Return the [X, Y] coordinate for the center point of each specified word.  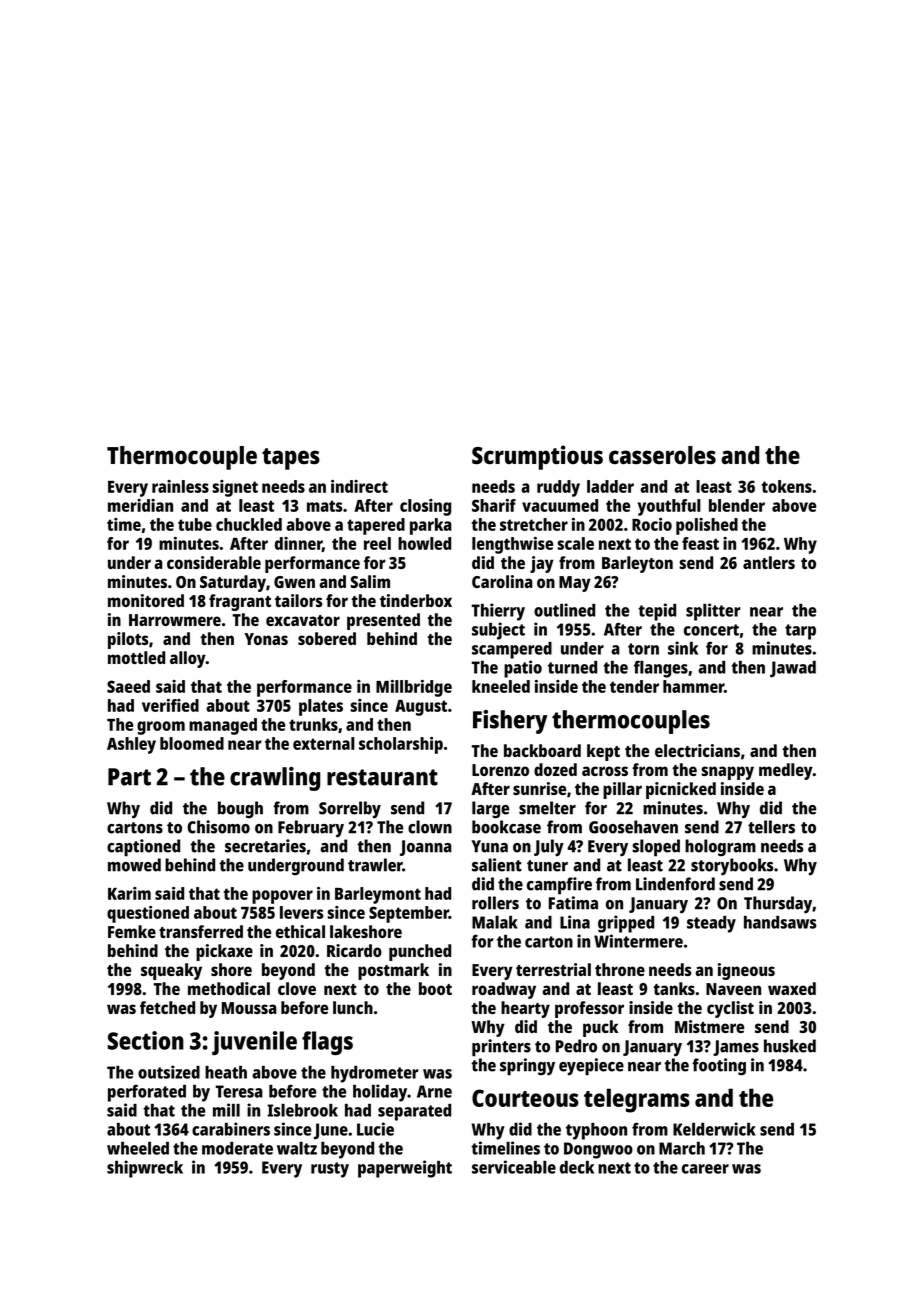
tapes [291, 459]
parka [431, 526]
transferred [201, 931]
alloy [188, 659]
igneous [746, 971]
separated [414, 1112]
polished [707, 526]
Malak [495, 922]
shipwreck [145, 1169]
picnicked [681, 790]
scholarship [401, 745]
